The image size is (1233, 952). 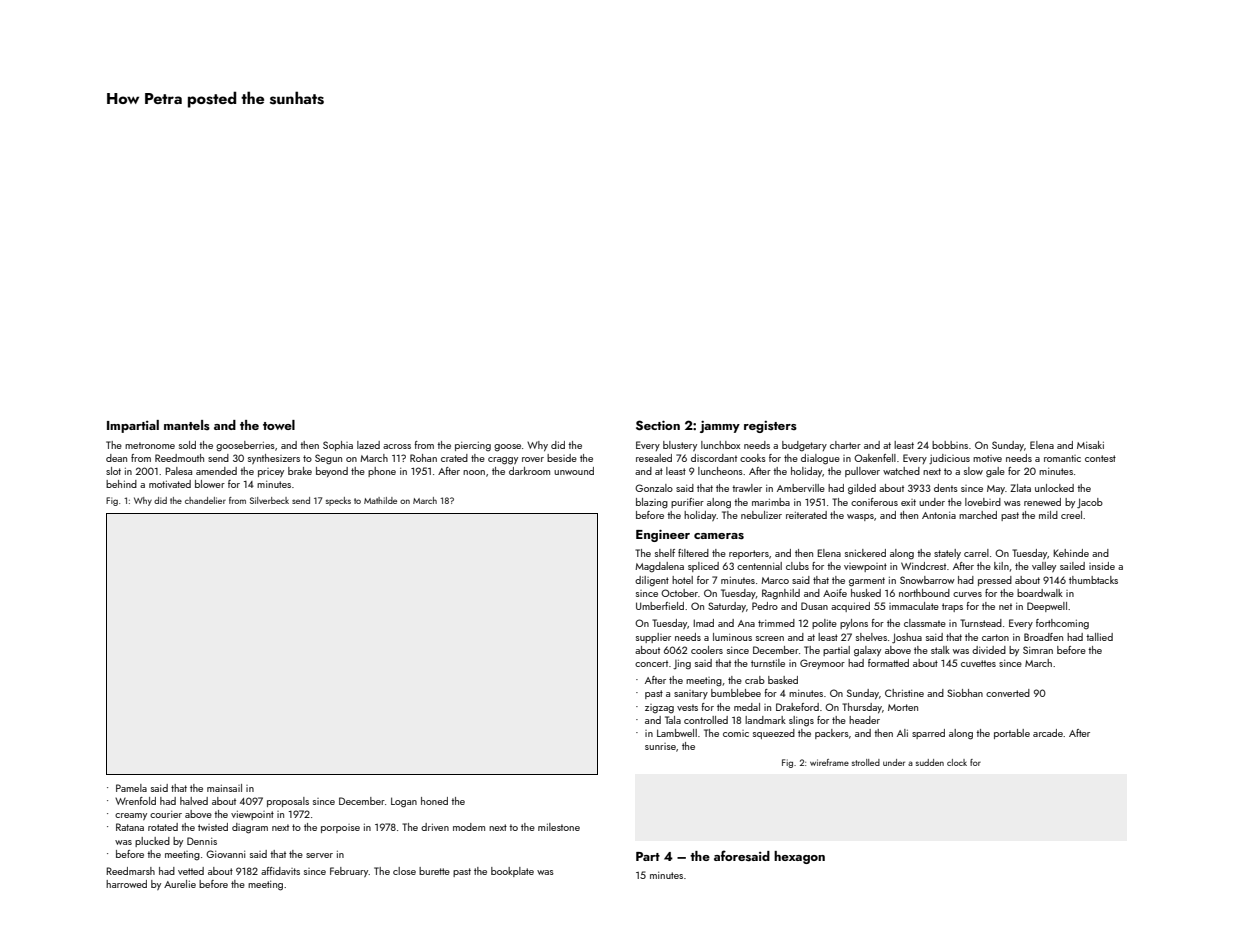 I want to click on stalk, so click(x=940, y=650).
